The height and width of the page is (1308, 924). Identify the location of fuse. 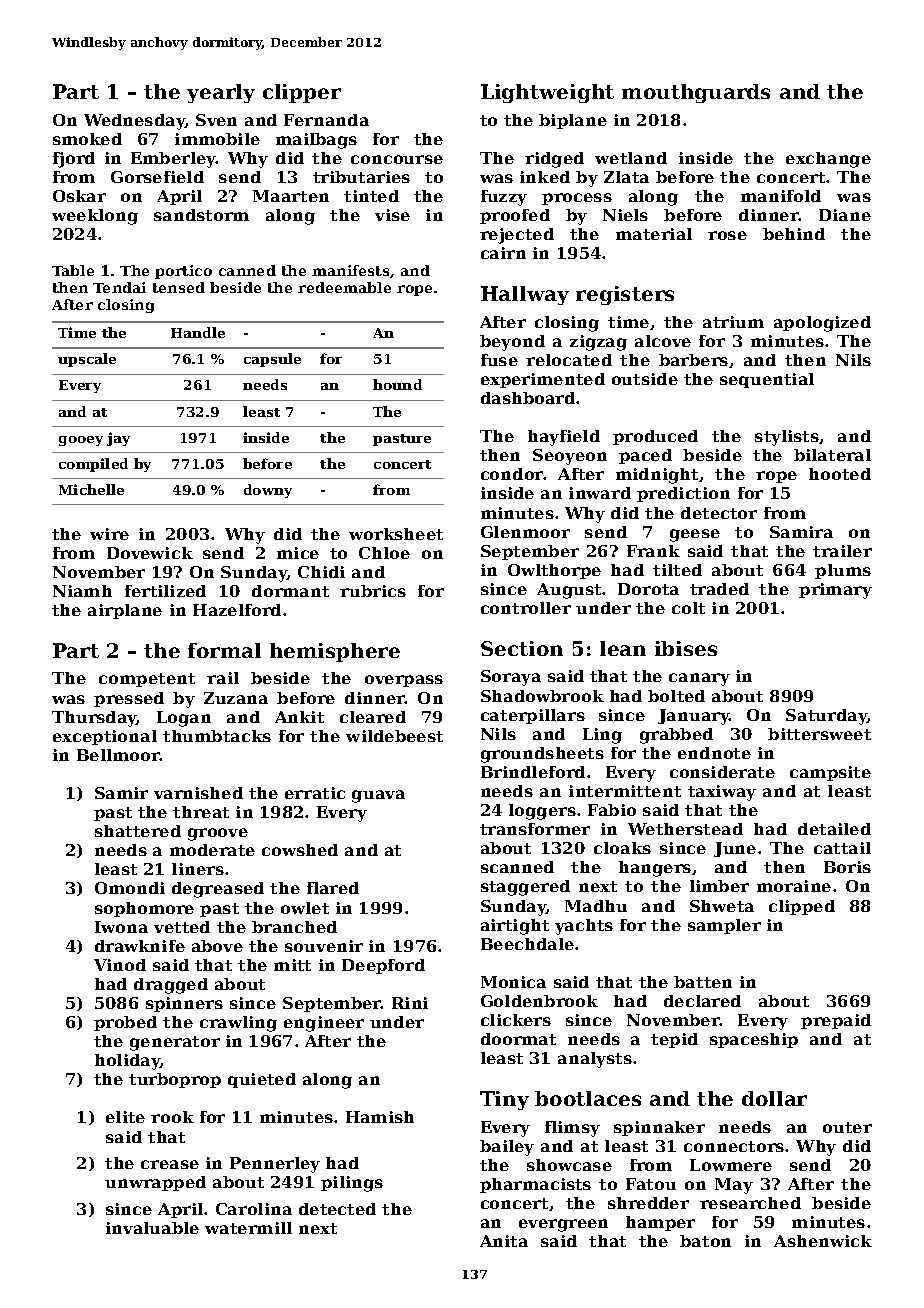
(499, 360).
